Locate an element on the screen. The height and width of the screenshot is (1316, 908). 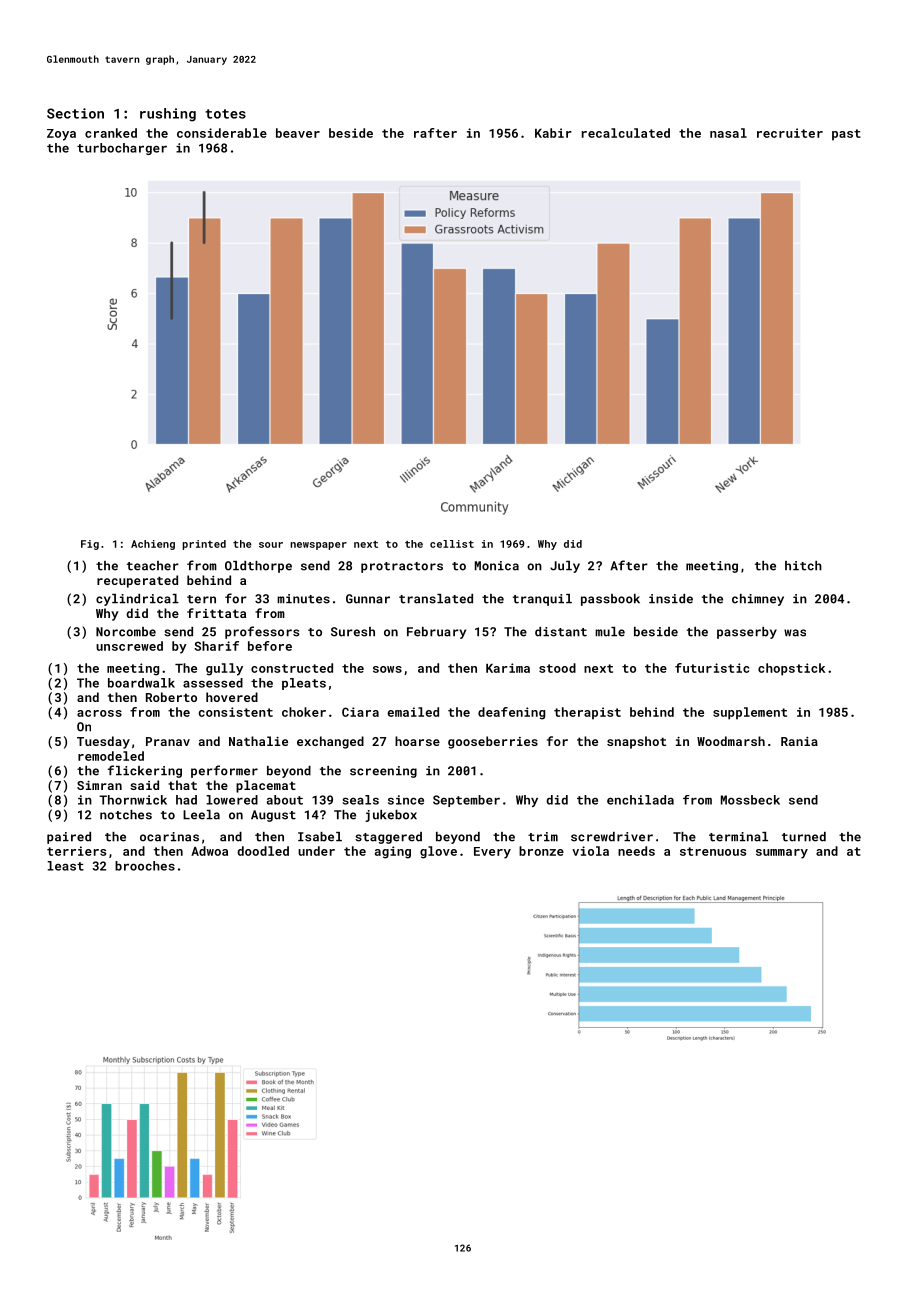
performer is located at coordinates (224, 771).
